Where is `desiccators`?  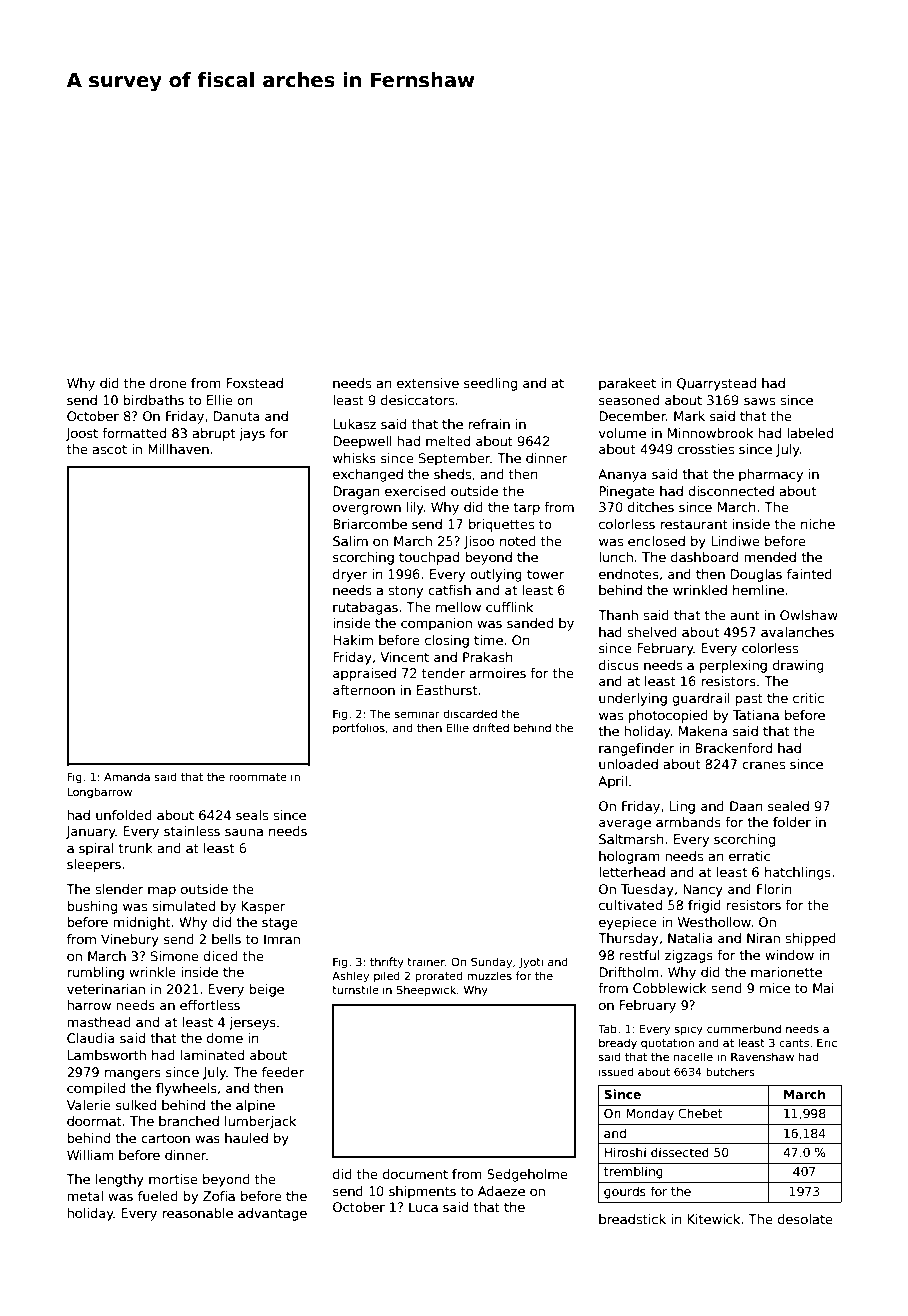
desiccators is located at coordinates (417, 400).
